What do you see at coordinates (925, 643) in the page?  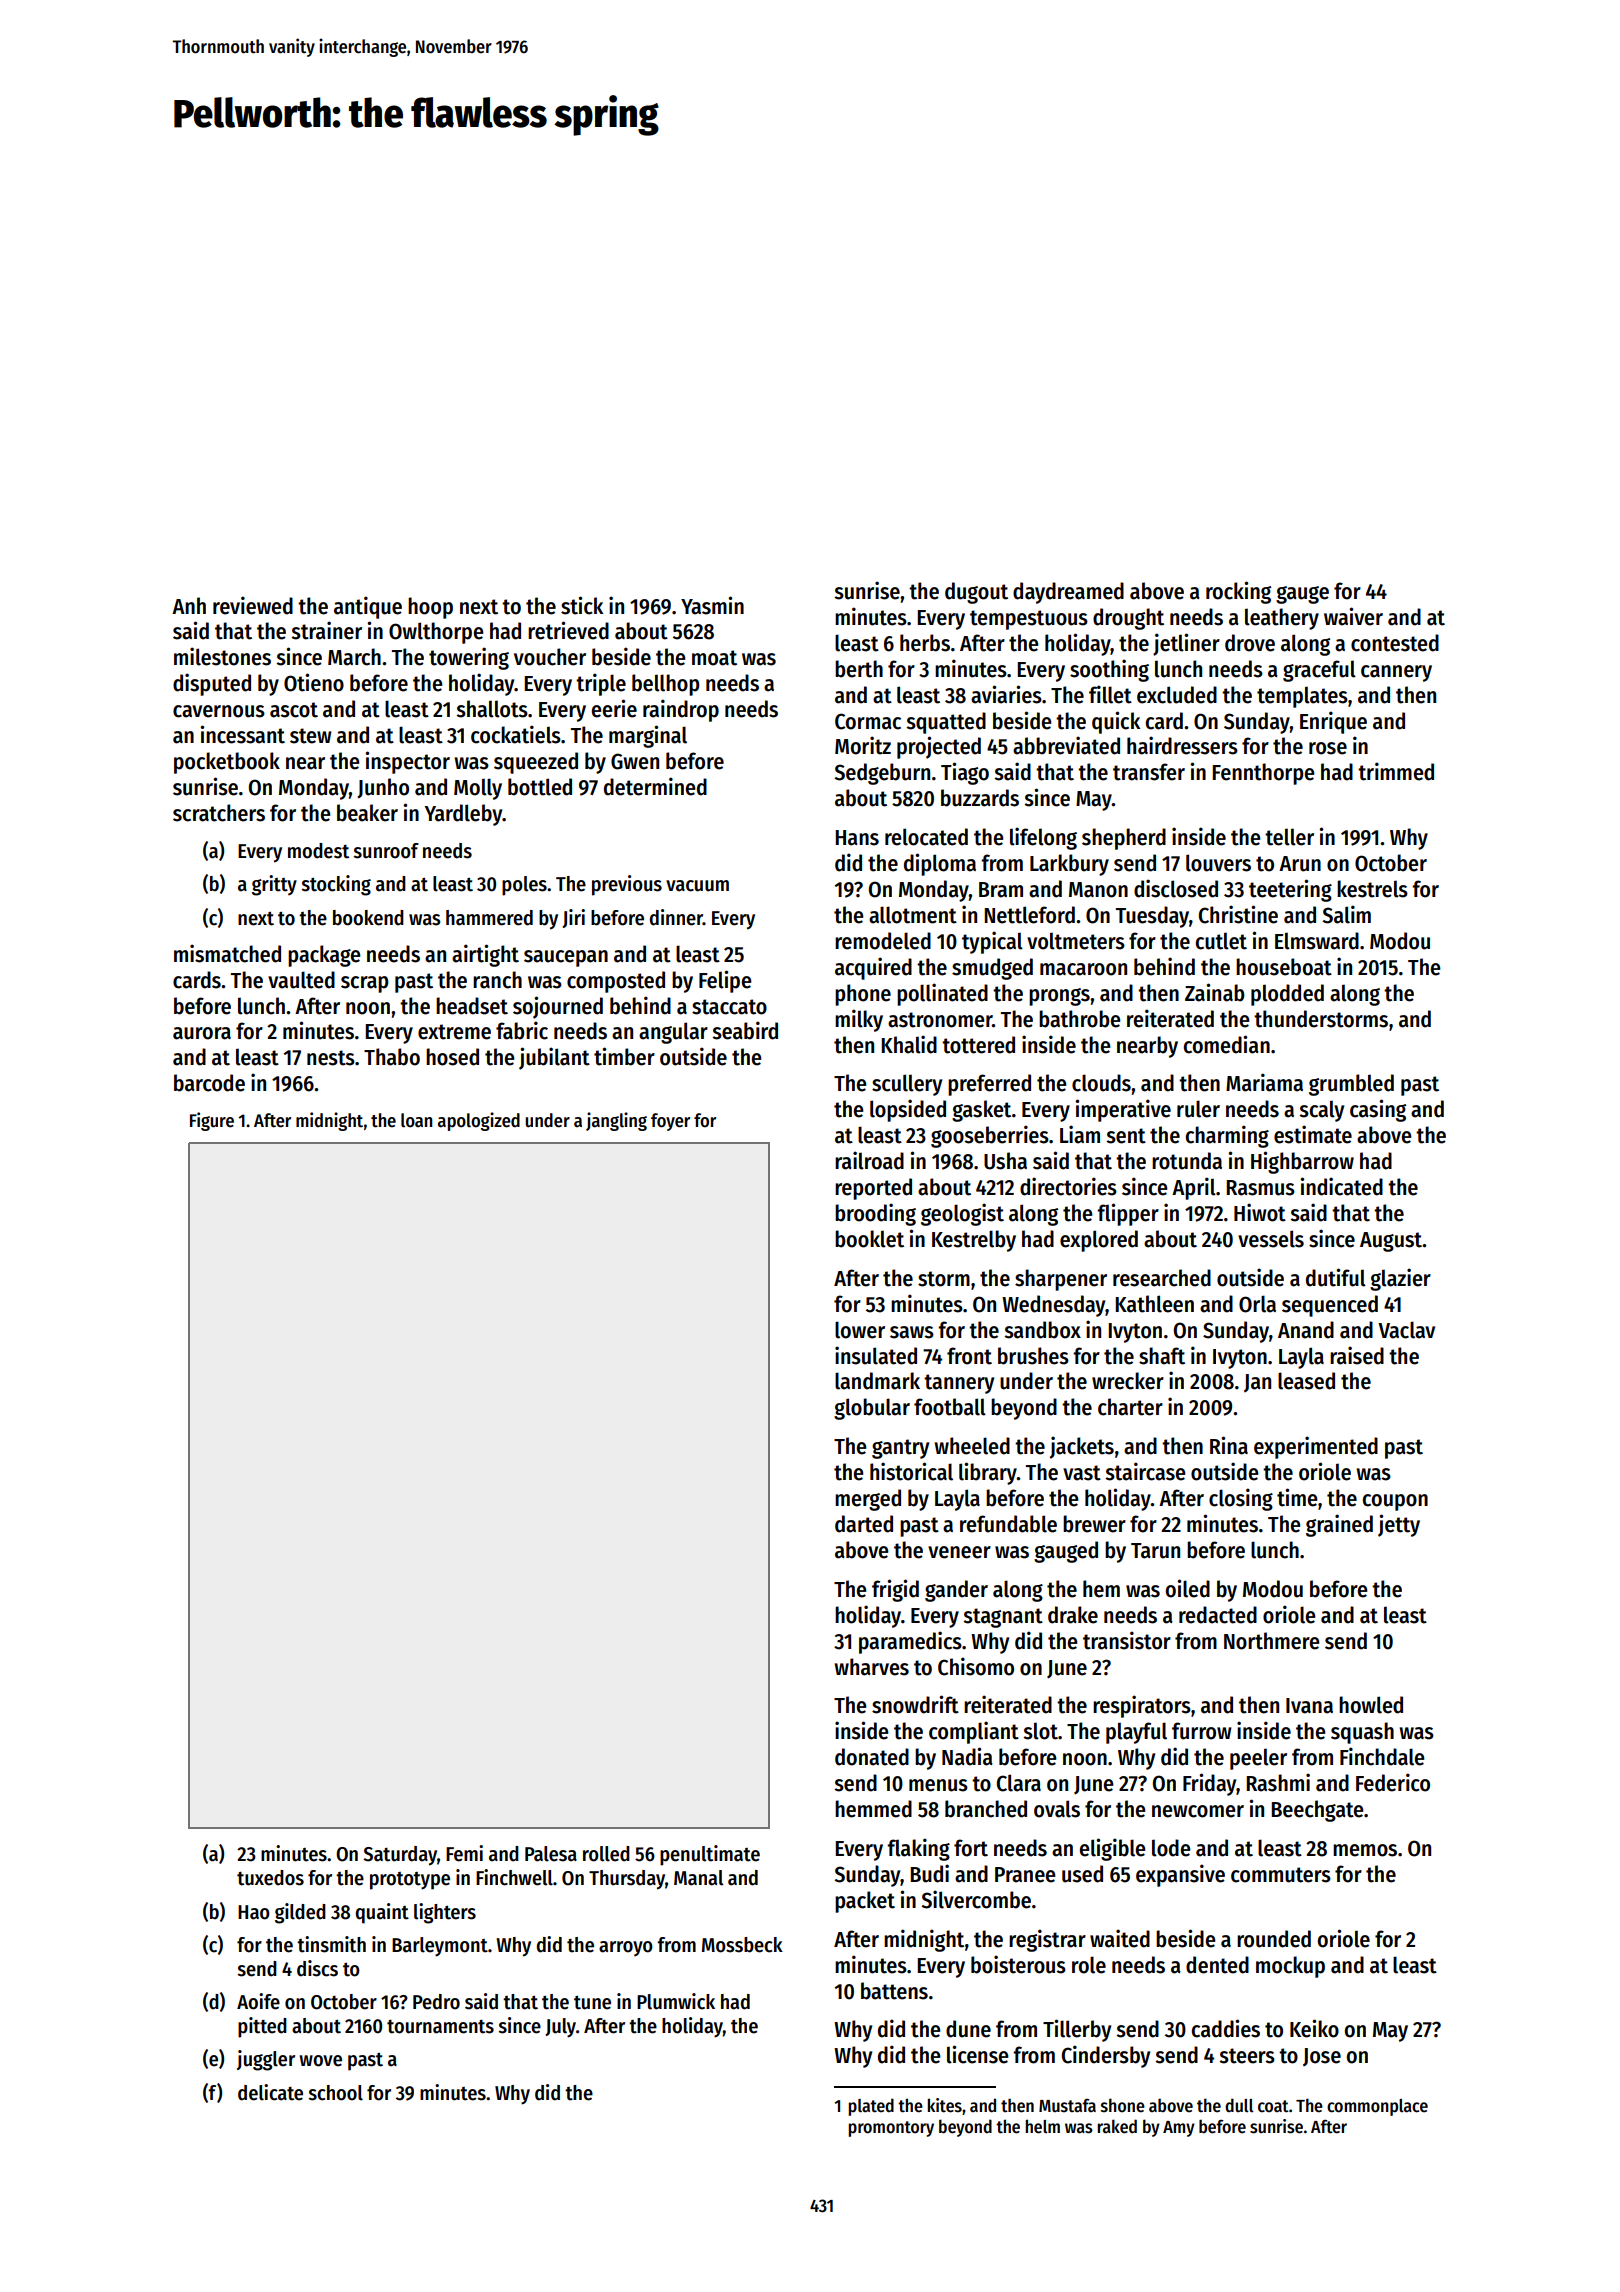 I see `herbs` at bounding box center [925, 643].
